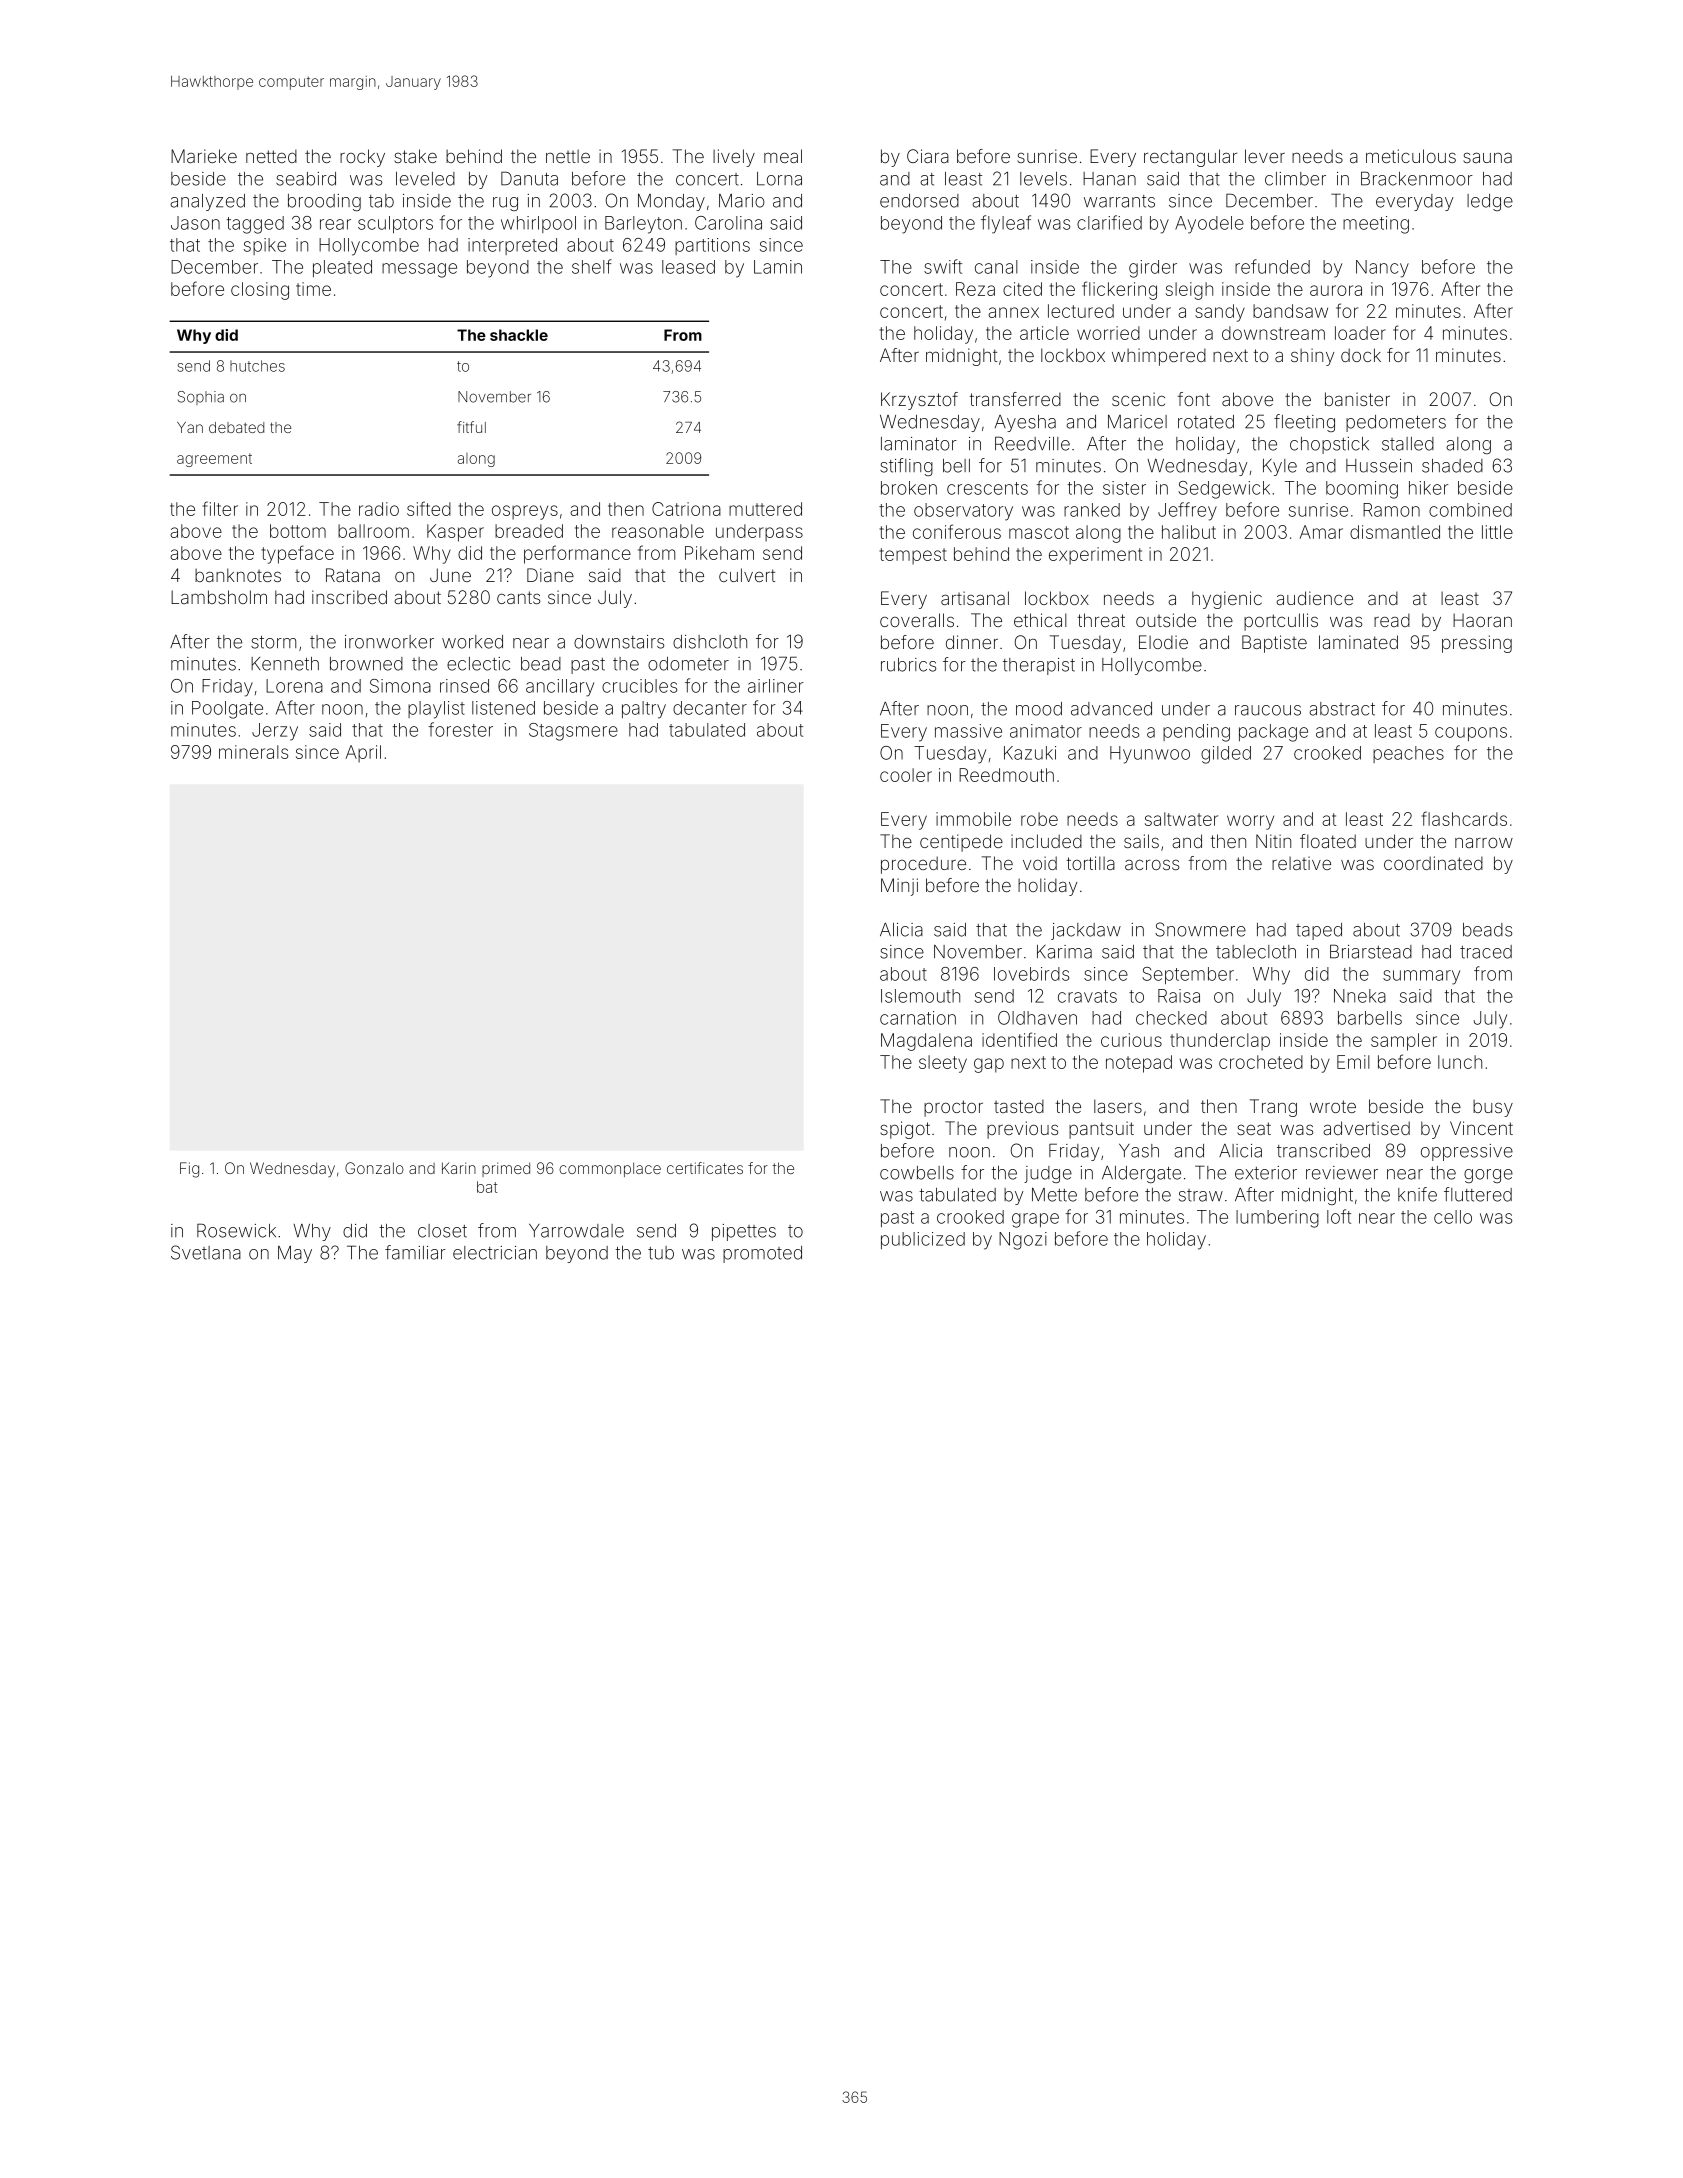  Describe the element at coordinates (1411, 156) in the image. I see `meticulous` at that location.
